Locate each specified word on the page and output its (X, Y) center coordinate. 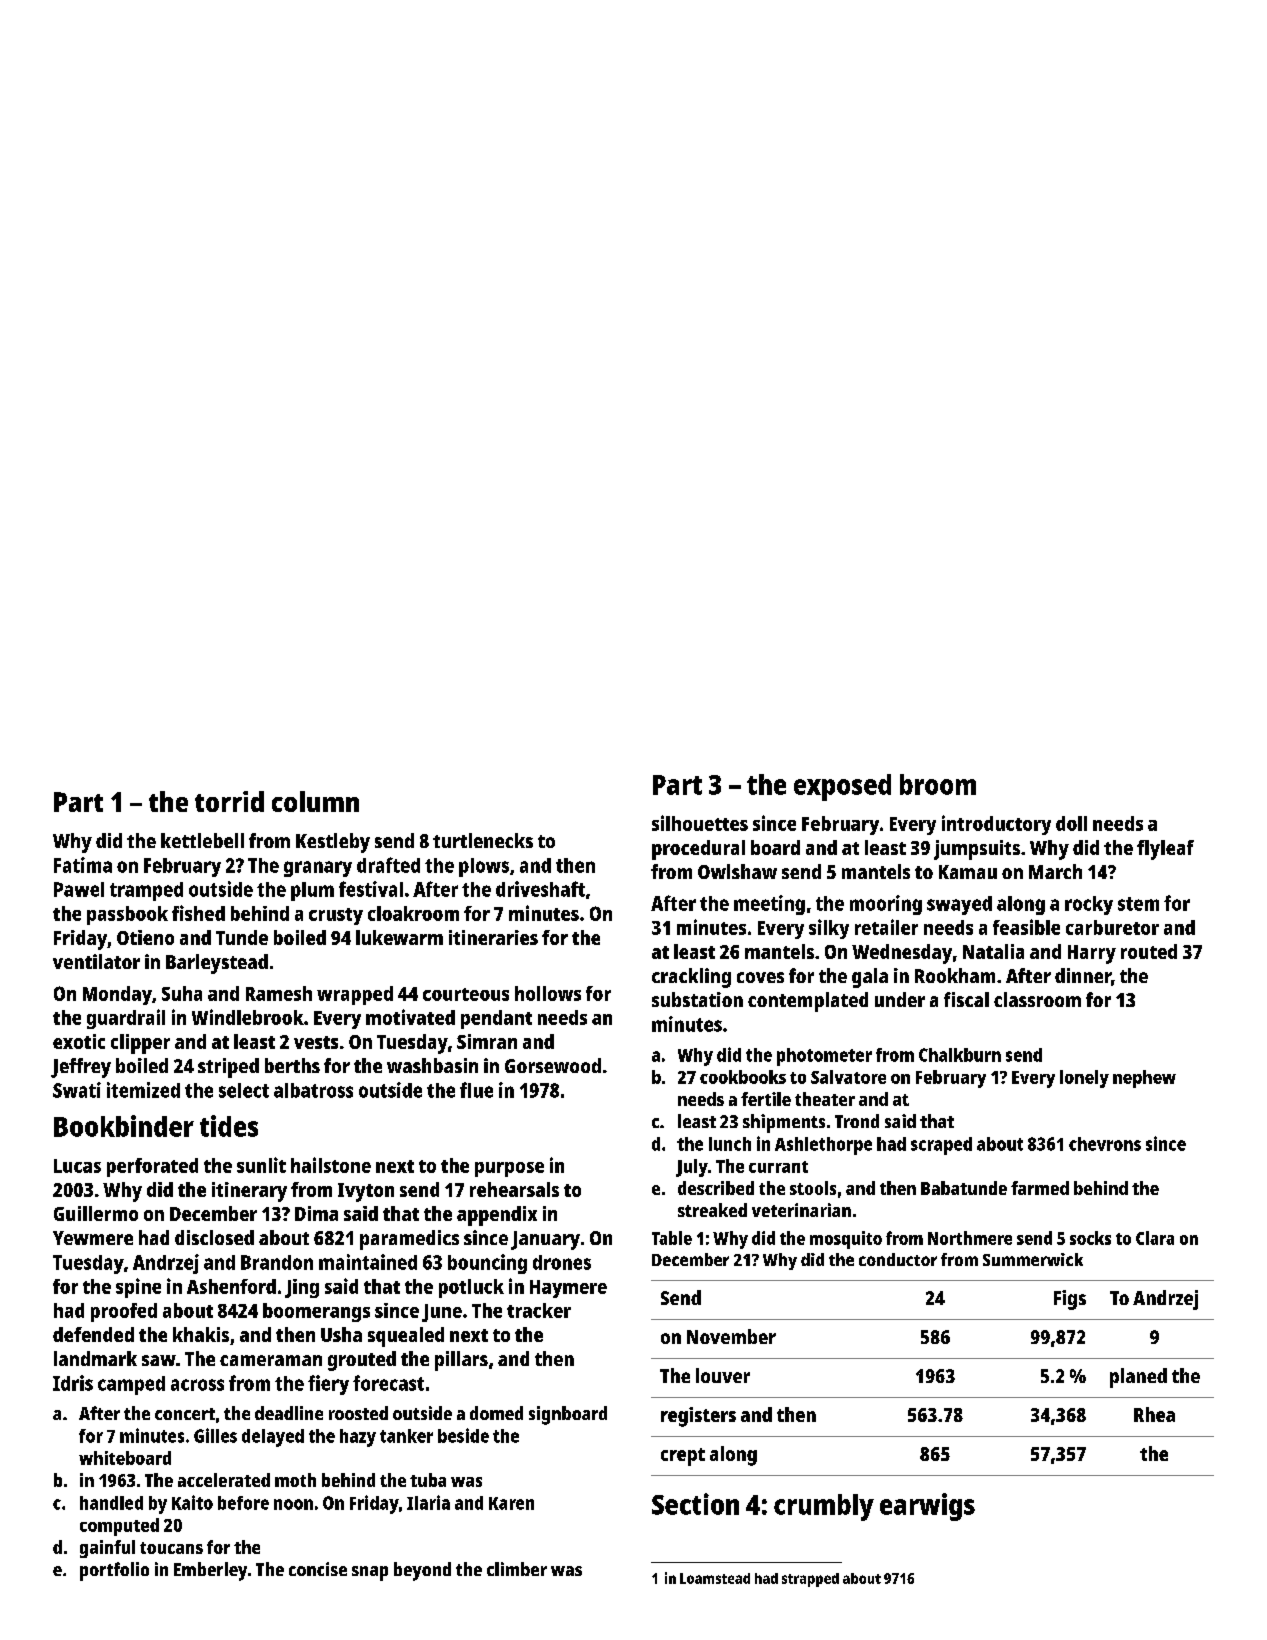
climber (517, 1569)
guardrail (126, 1019)
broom (938, 784)
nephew (1144, 1079)
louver (723, 1375)
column (315, 801)
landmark (95, 1358)
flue (476, 1090)
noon (293, 1504)
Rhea (1154, 1414)
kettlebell (202, 840)
